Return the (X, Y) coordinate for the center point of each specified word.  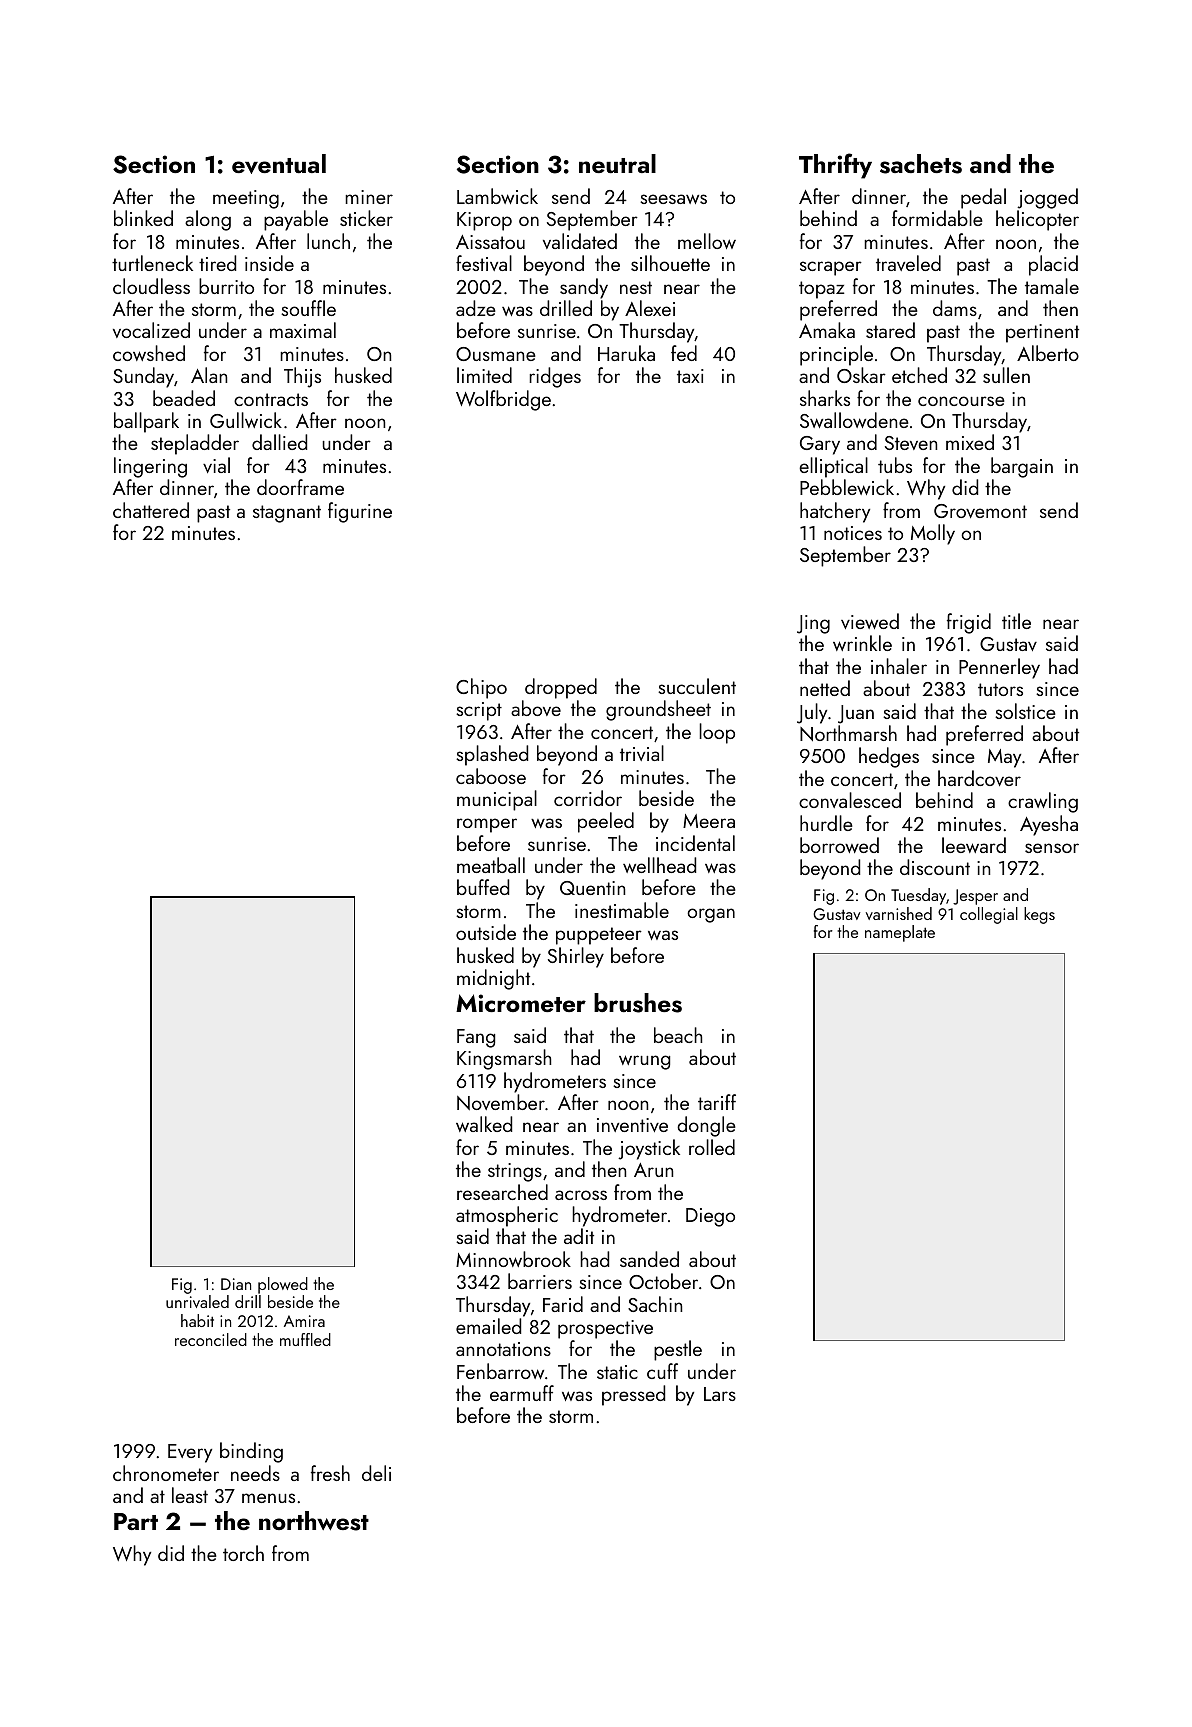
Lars (720, 1394)
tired (217, 263)
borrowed (839, 845)
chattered (151, 510)
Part (136, 1521)
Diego (710, 1217)
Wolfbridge (503, 400)
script (479, 711)
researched (502, 1192)
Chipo (481, 688)
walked (484, 1124)
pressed (633, 1395)
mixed (970, 442)
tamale (1052, 286)
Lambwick (497, 196)
